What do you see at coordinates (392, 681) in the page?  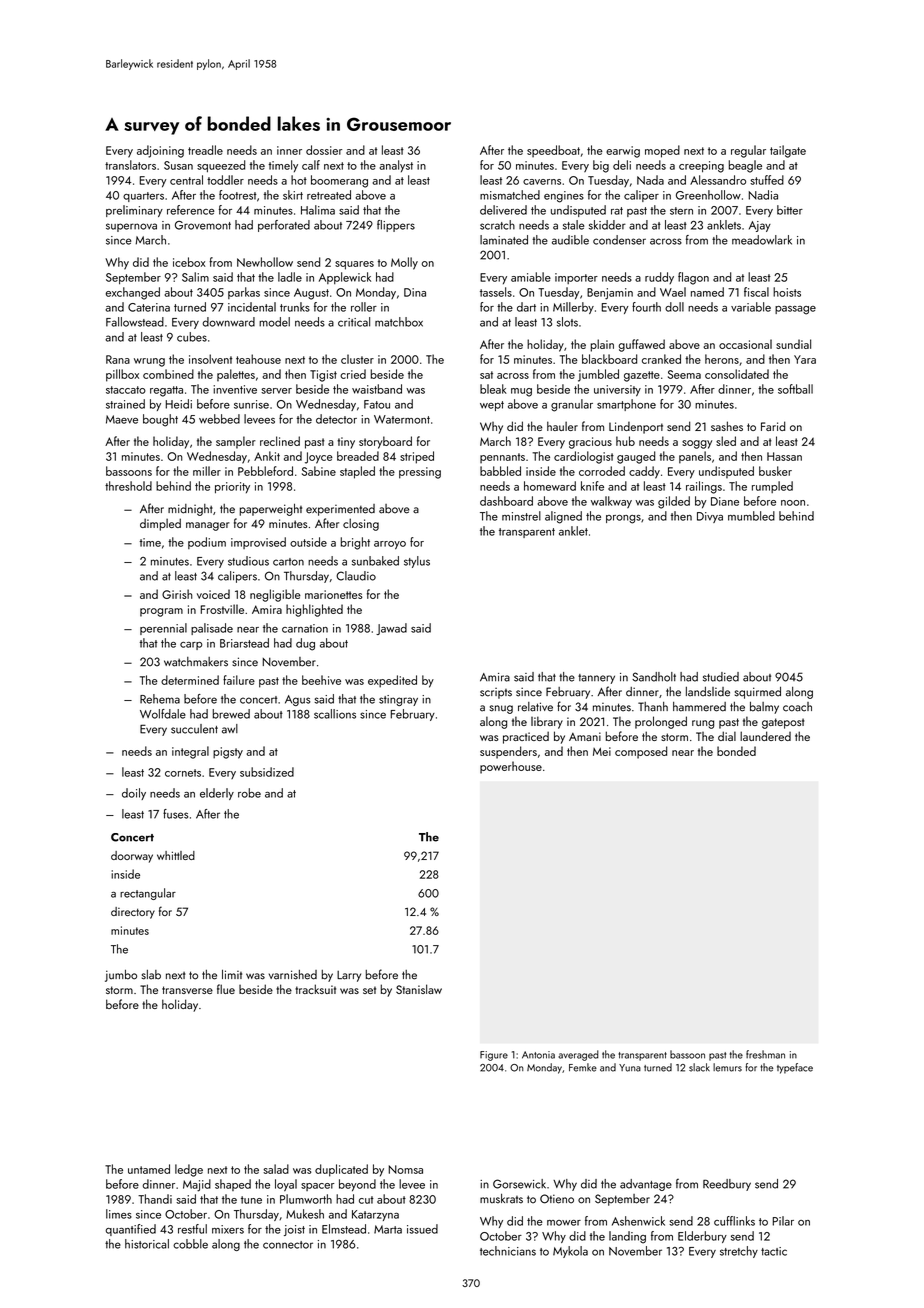 I see `expedited` at bounding box center [392, 681].
